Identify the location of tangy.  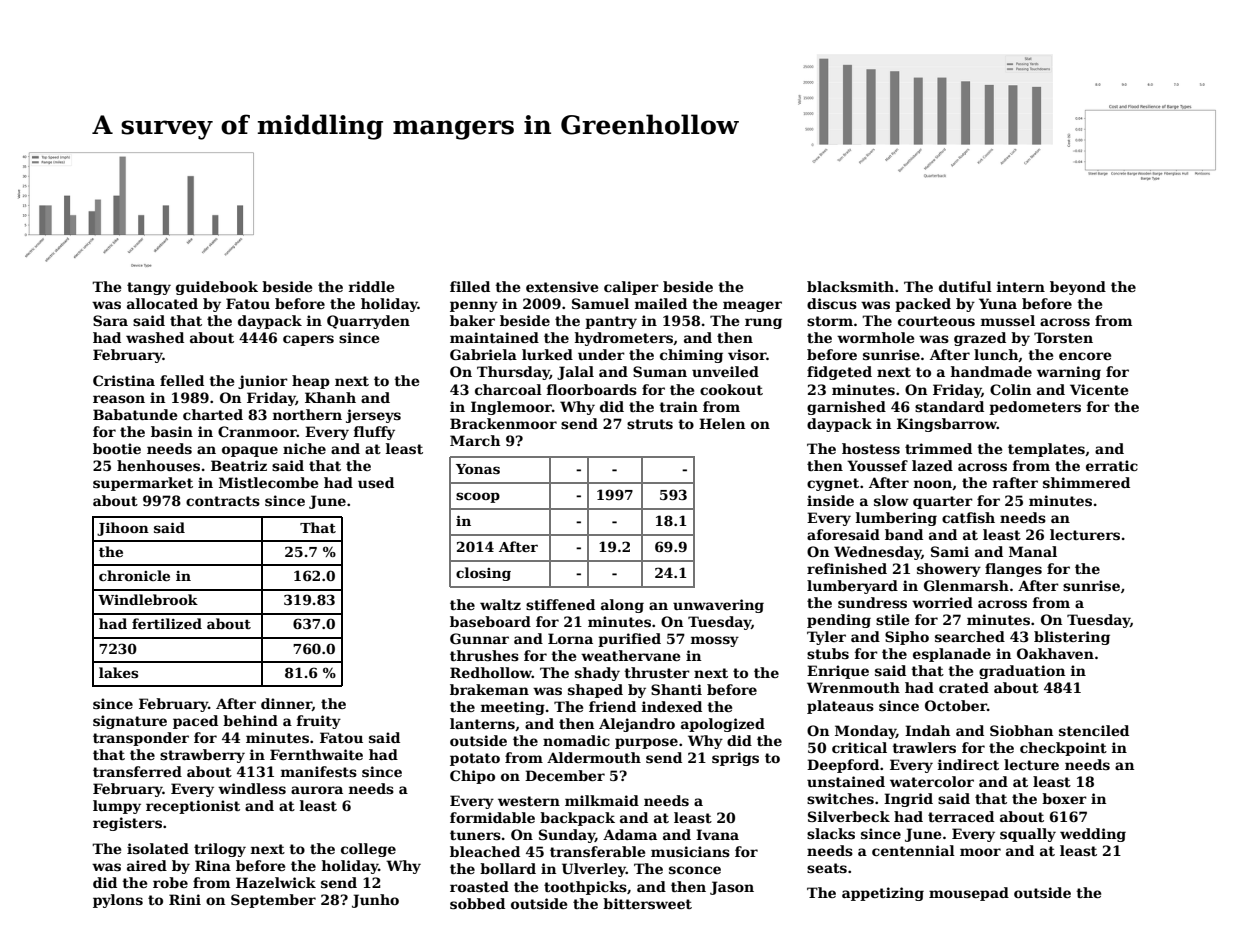
(149, 288).
